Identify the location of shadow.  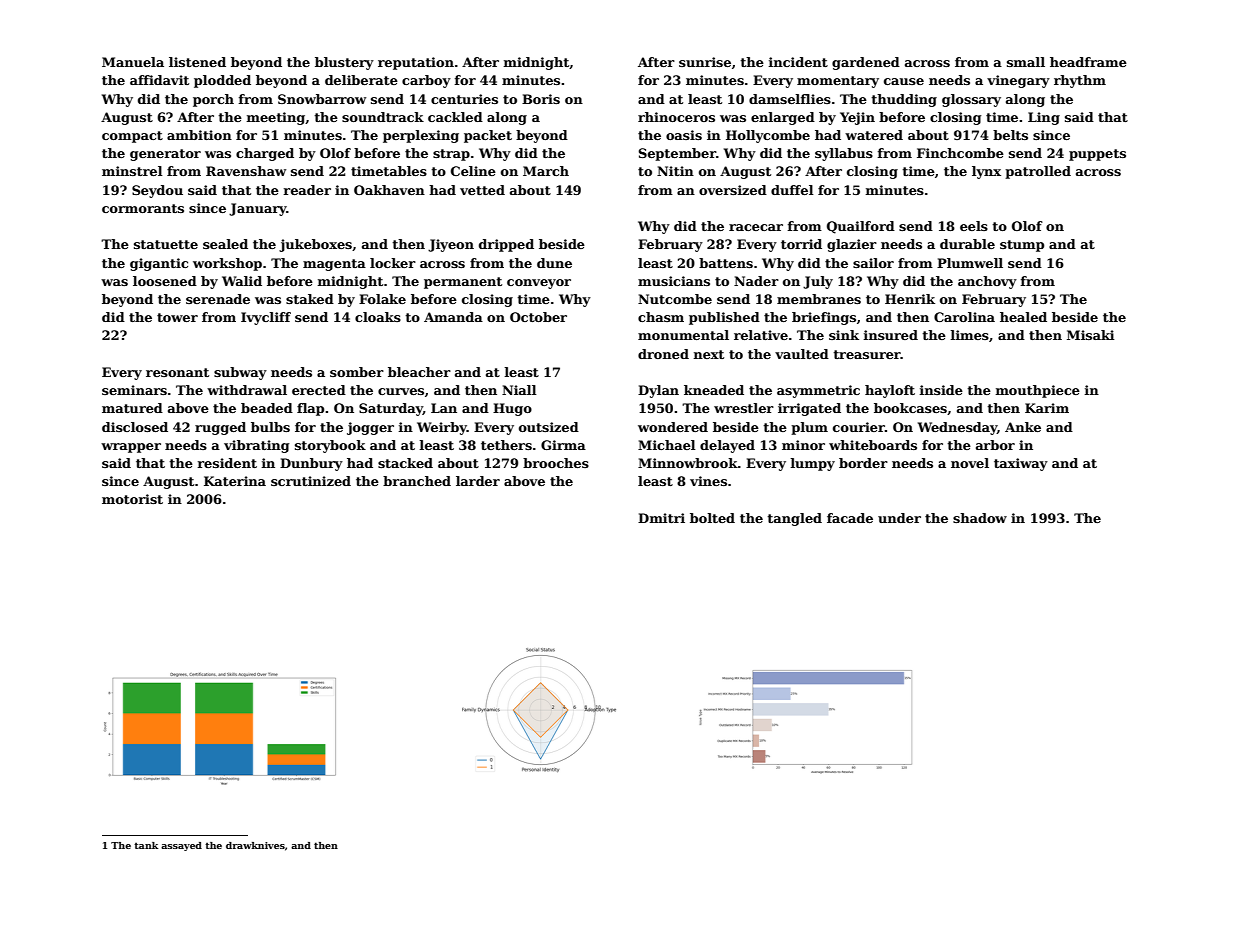
(980, 518).
